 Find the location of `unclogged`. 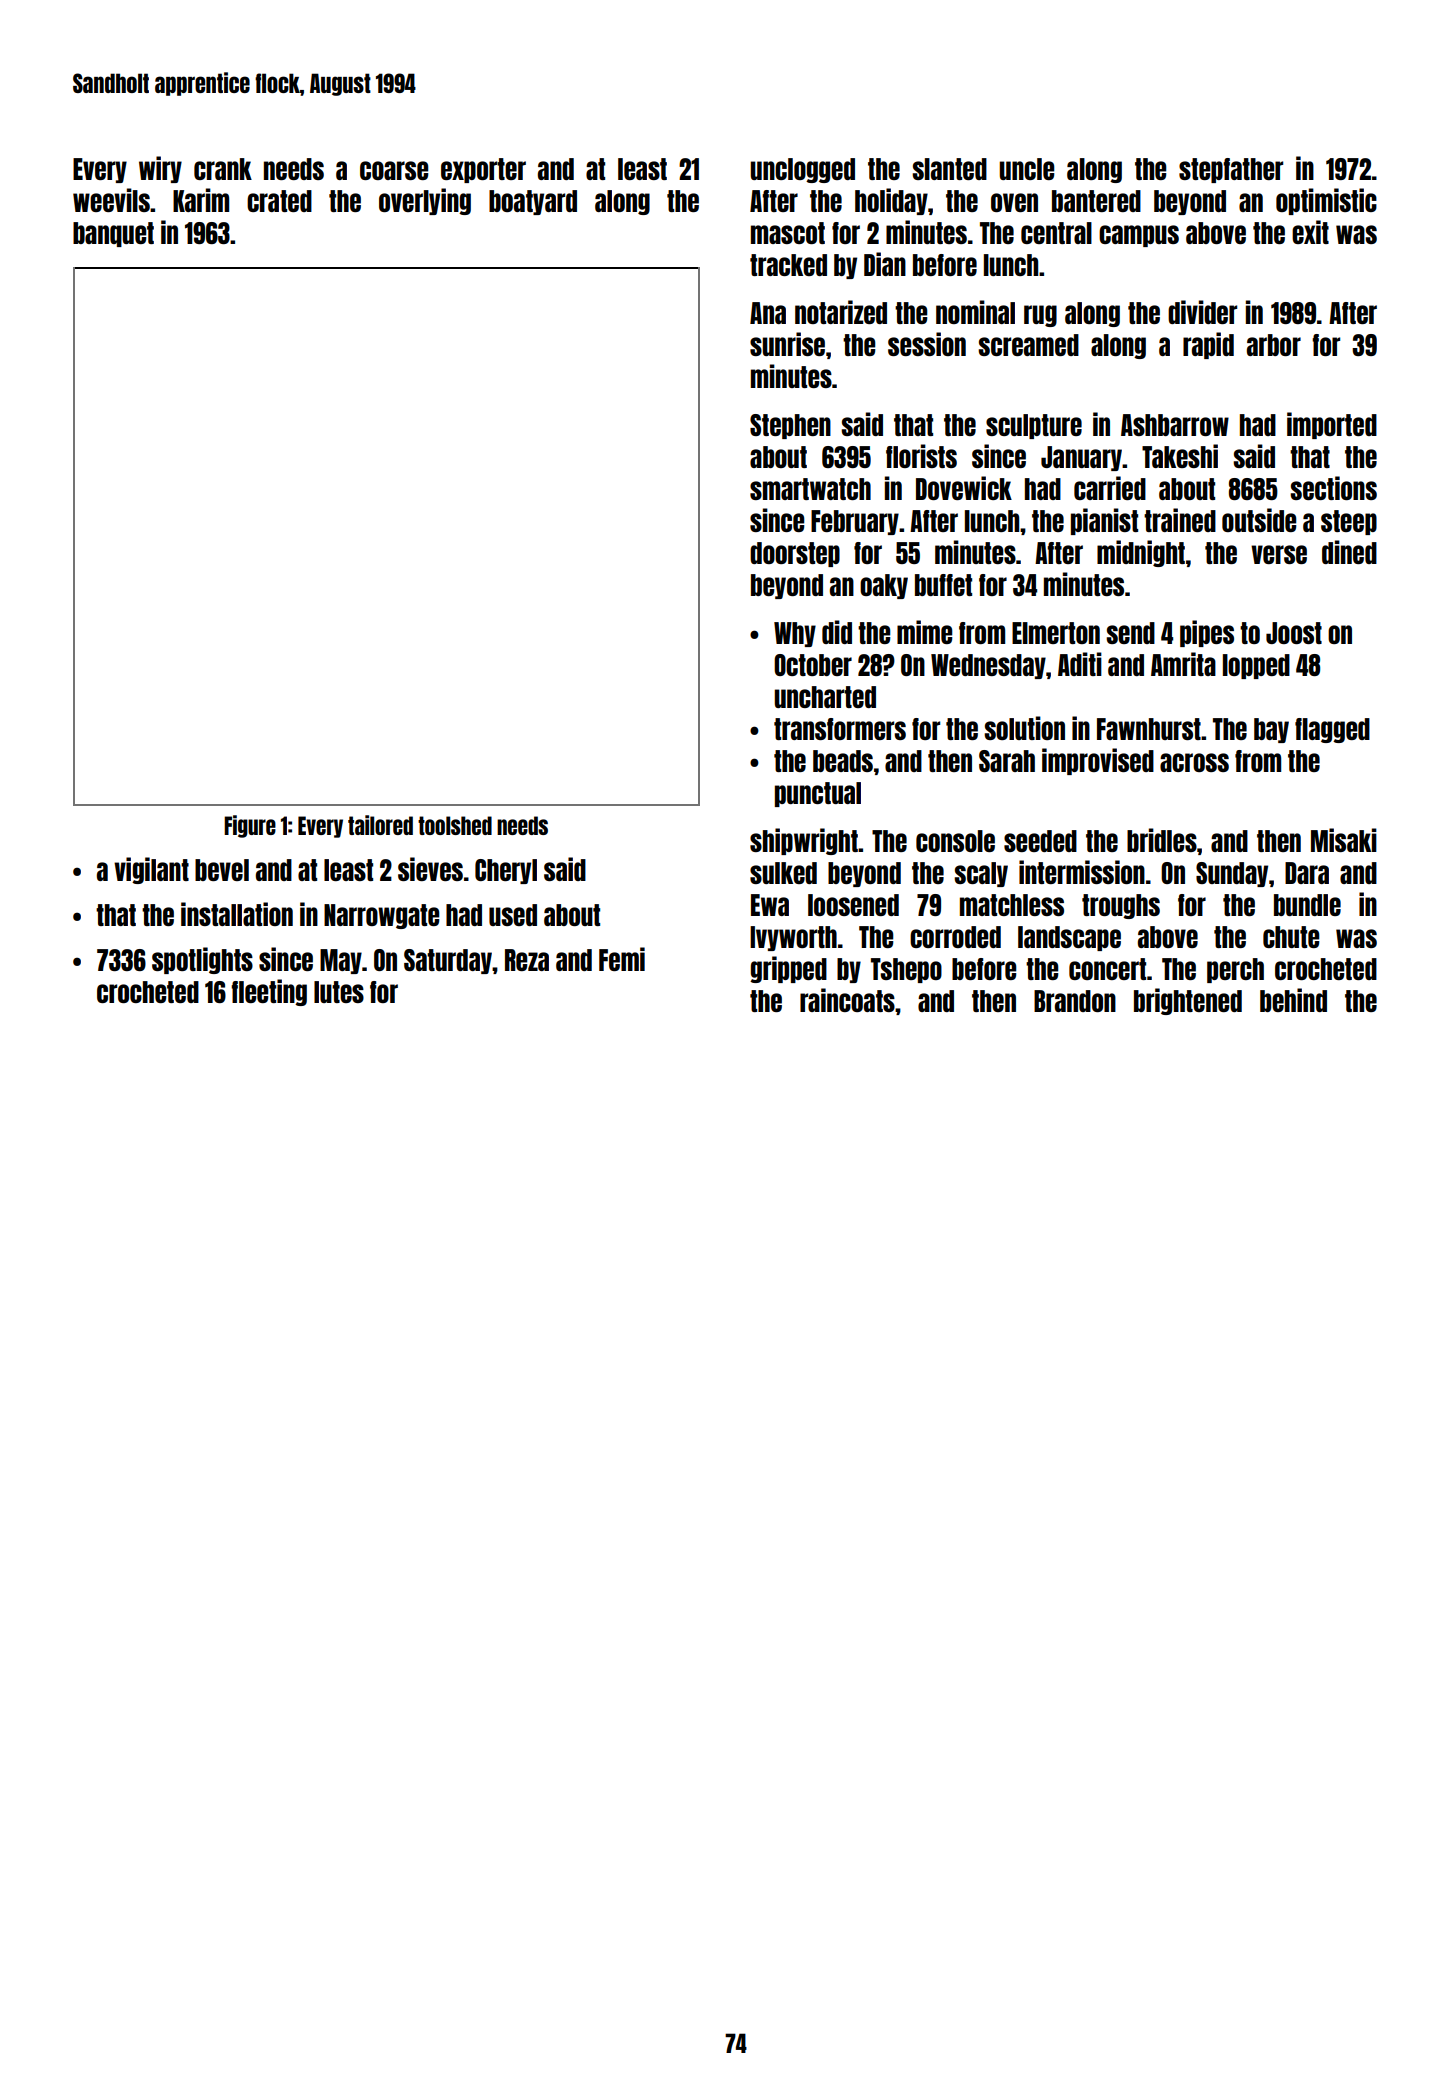

unclogged is located at coordinates (802, 170).
